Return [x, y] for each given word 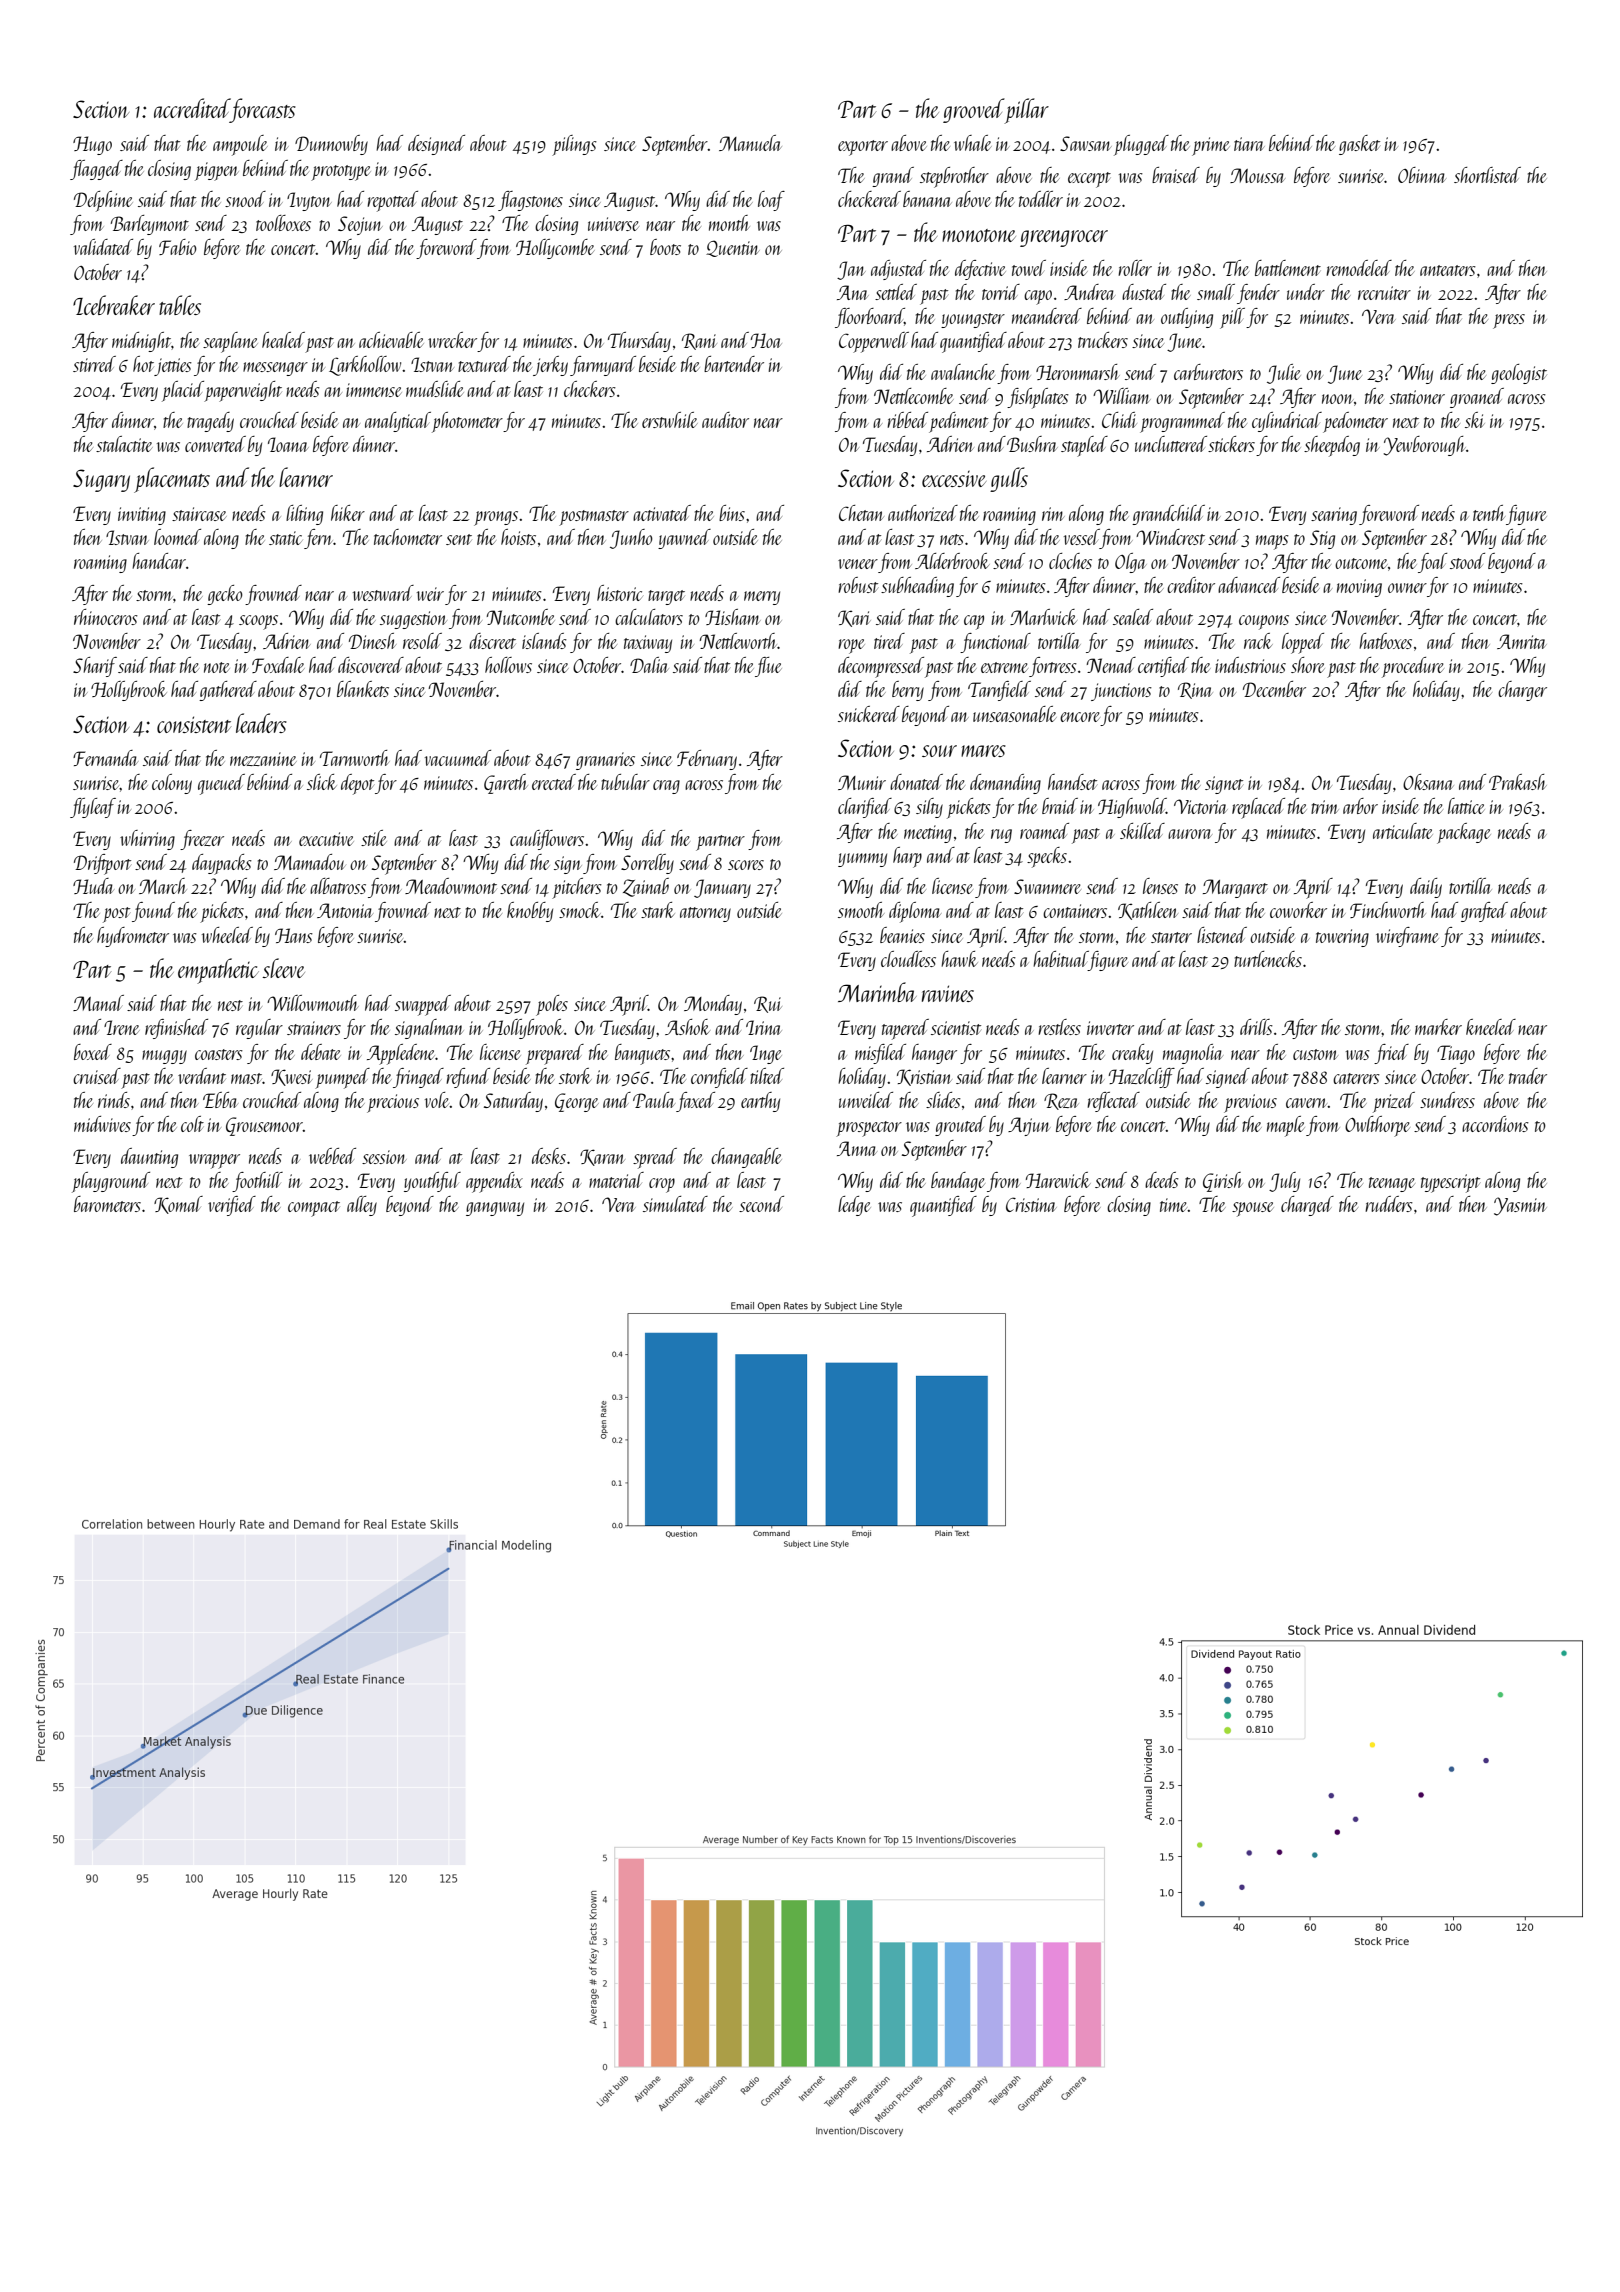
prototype [341, 173]
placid [183, 391]
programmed [1182, 422]
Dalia [649, 665]
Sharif [95, 667]
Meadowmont [451, 886]
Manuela [750, 143]
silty [929, 808]
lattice [1466, 806]
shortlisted [1487, 175]
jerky [550, 366]
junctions [1121, 692]
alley [362, 1206]
